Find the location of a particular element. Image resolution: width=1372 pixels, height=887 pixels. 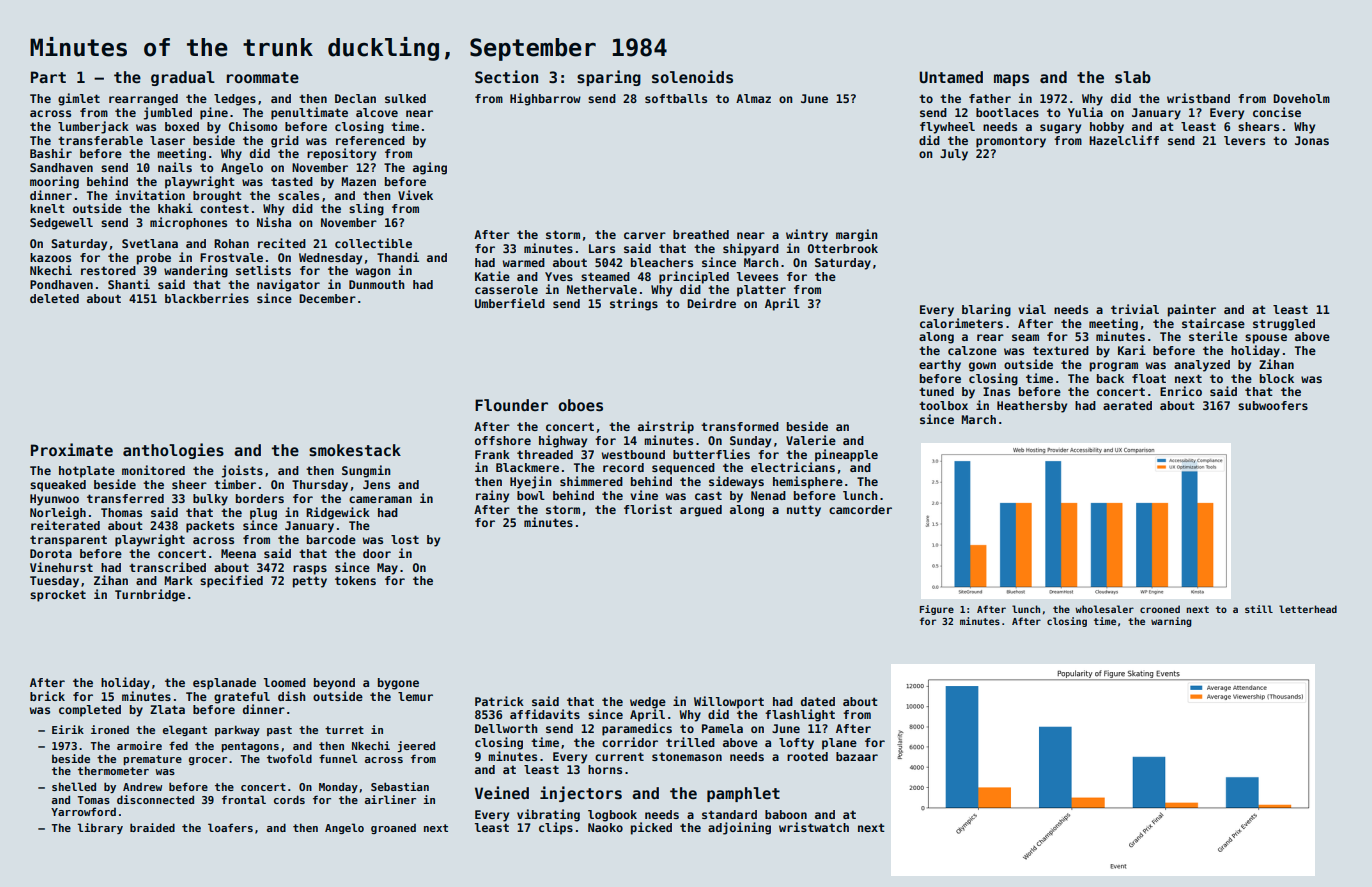

promontory is located at coordinates (1011, 142).
